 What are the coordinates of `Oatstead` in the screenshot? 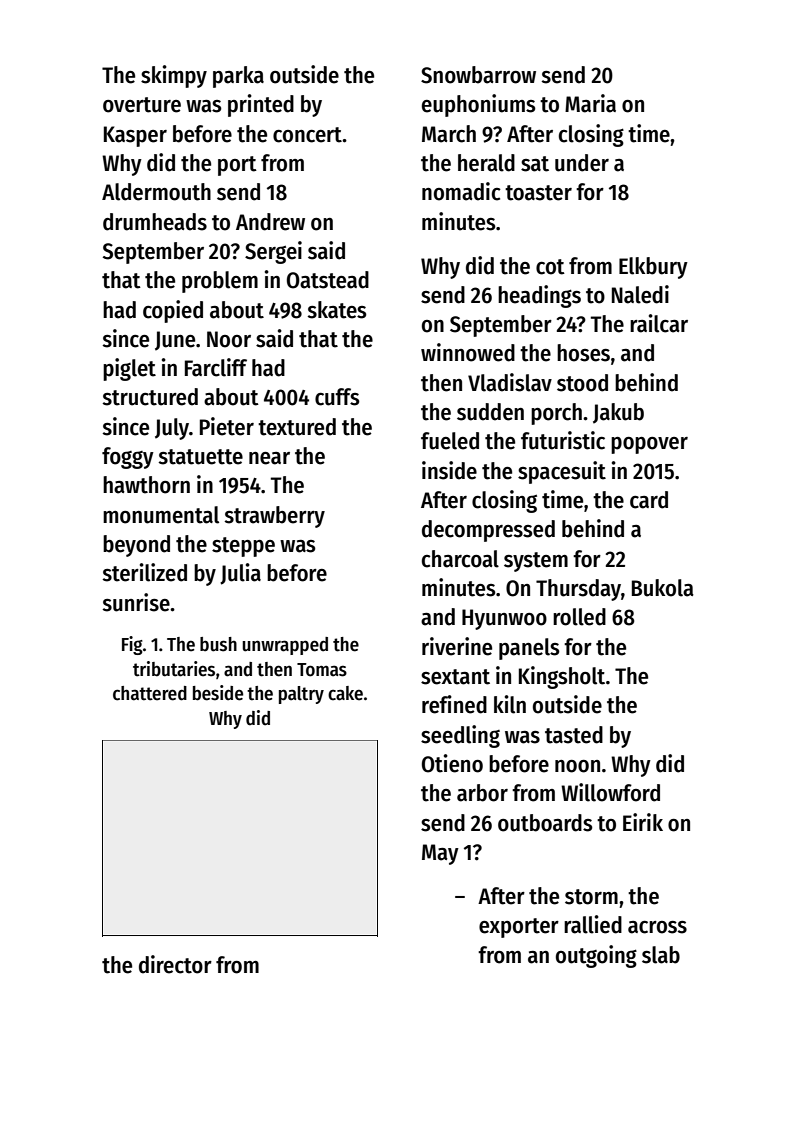 It's located at (328, 280).
